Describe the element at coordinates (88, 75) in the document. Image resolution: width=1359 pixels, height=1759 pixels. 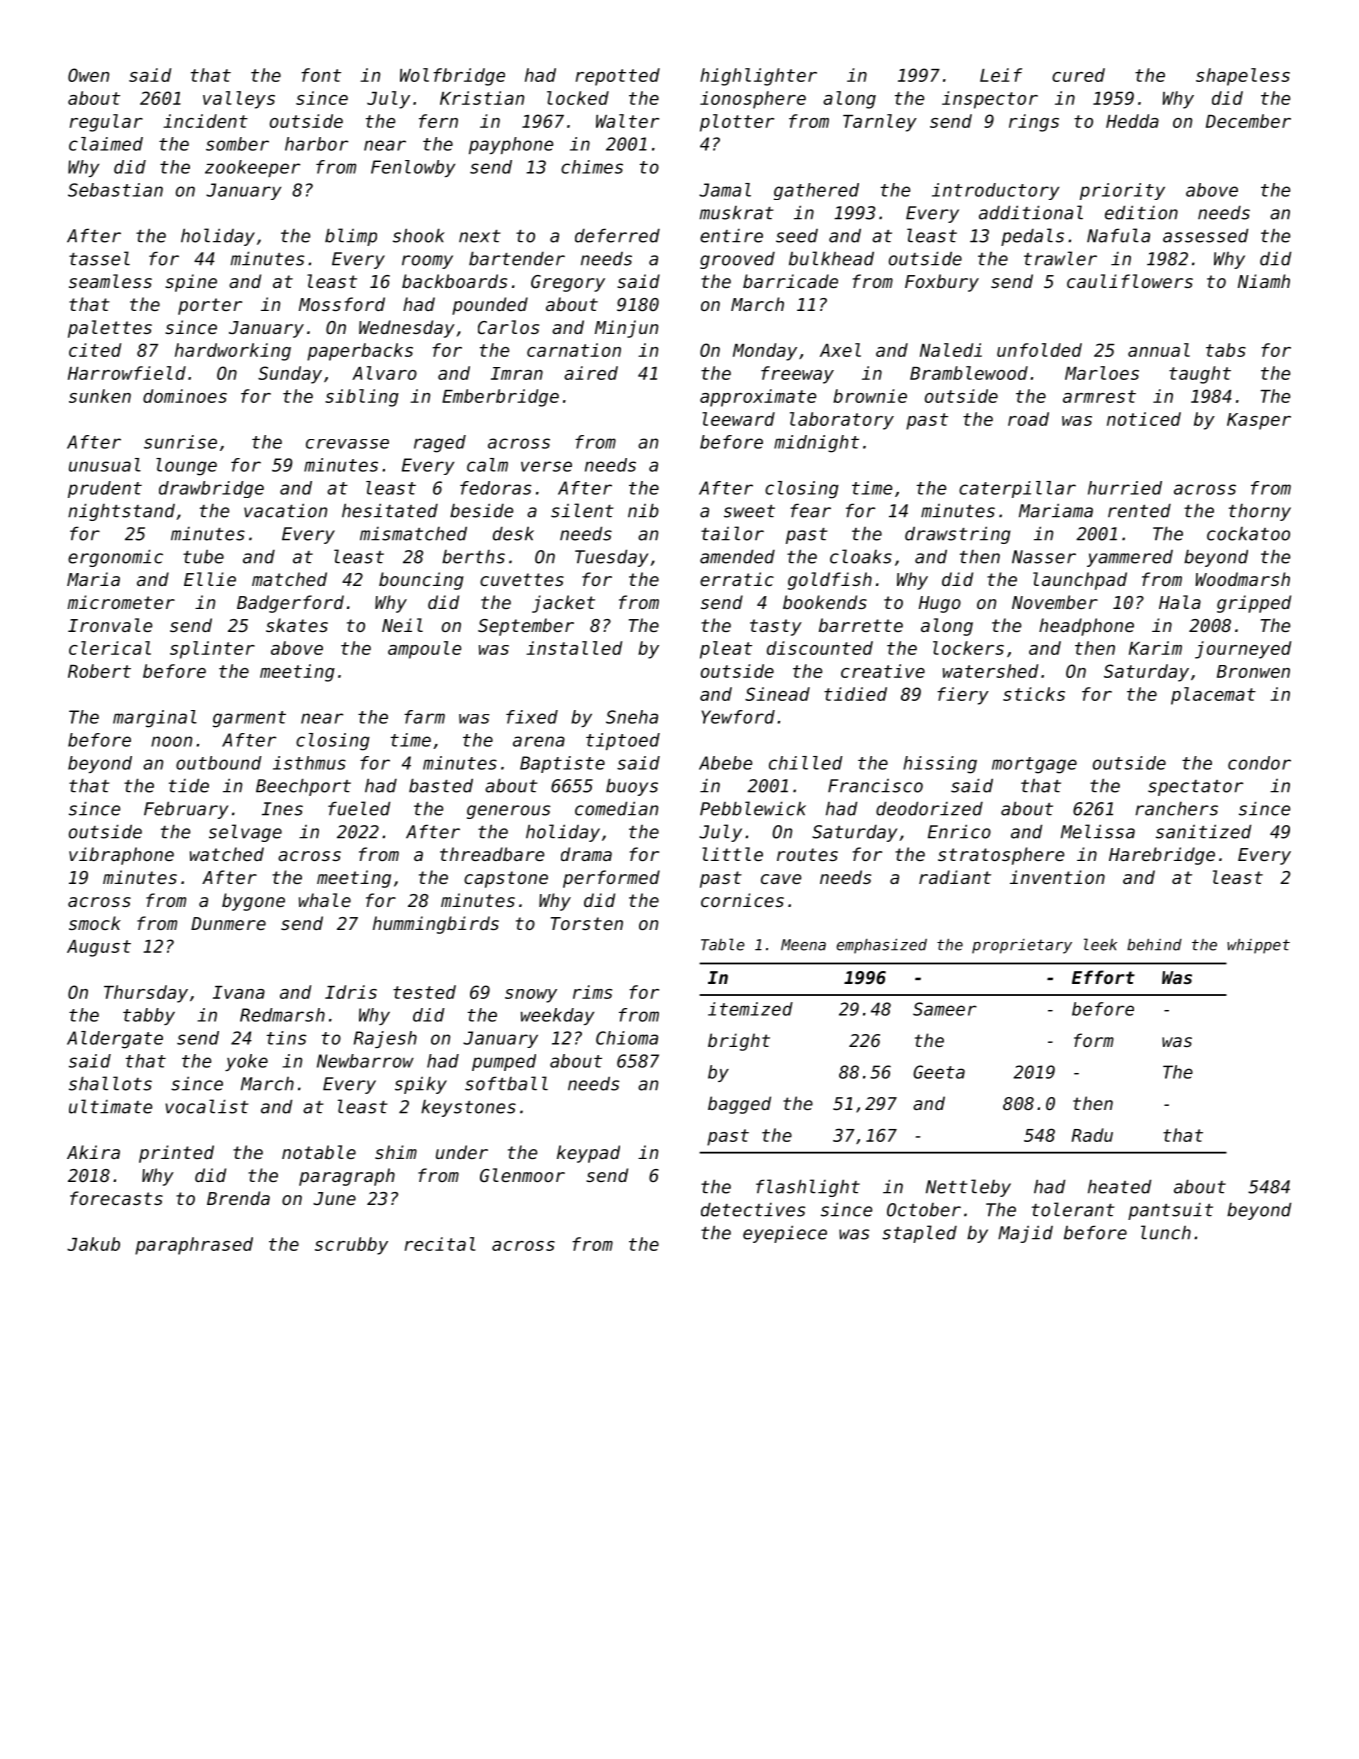
I see `Owen` at that location.
